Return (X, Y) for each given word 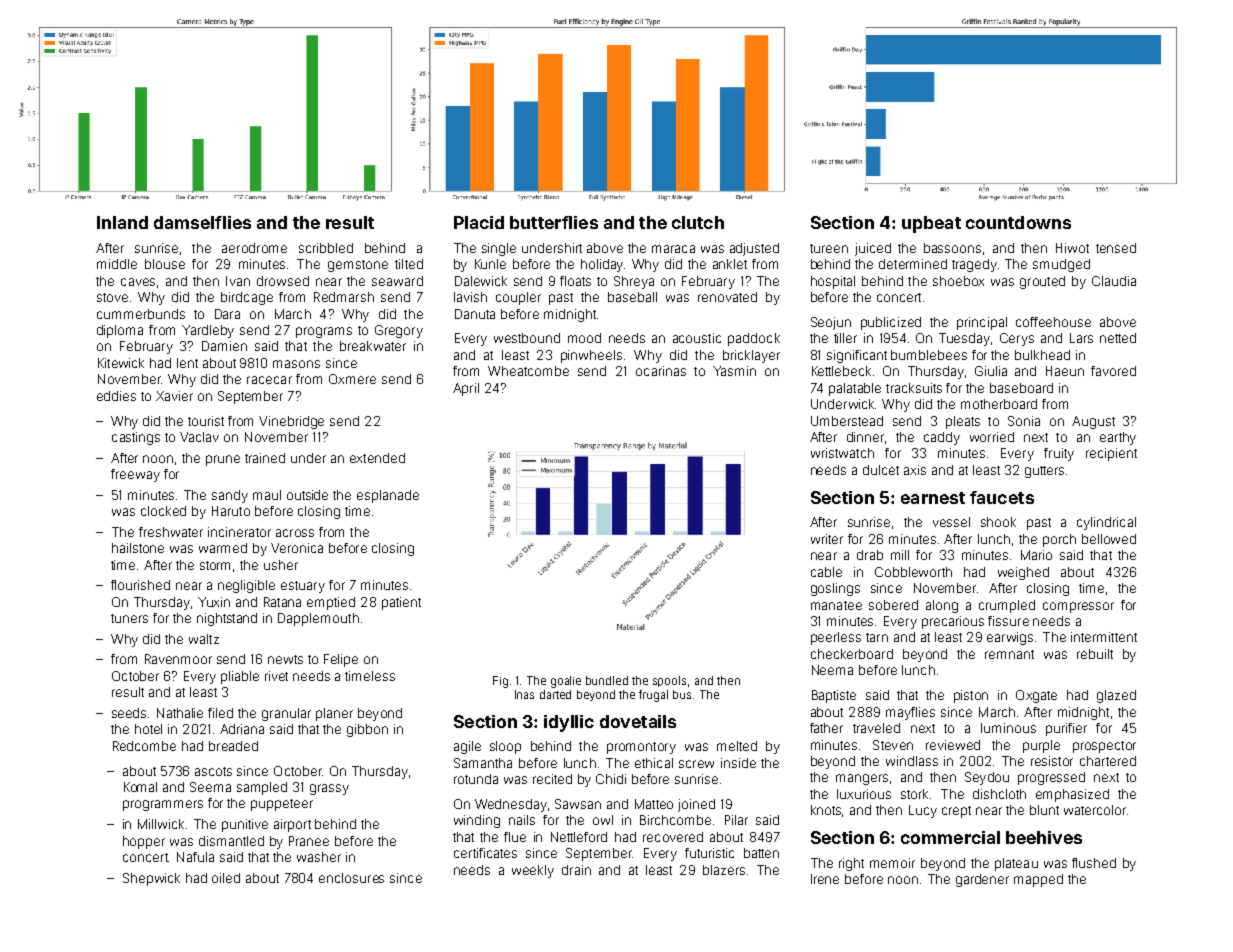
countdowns (1018, 222)
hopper (144, 842)
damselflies (202, 222)
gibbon (367, 730)
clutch (698, 222)
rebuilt (1095, 654)
